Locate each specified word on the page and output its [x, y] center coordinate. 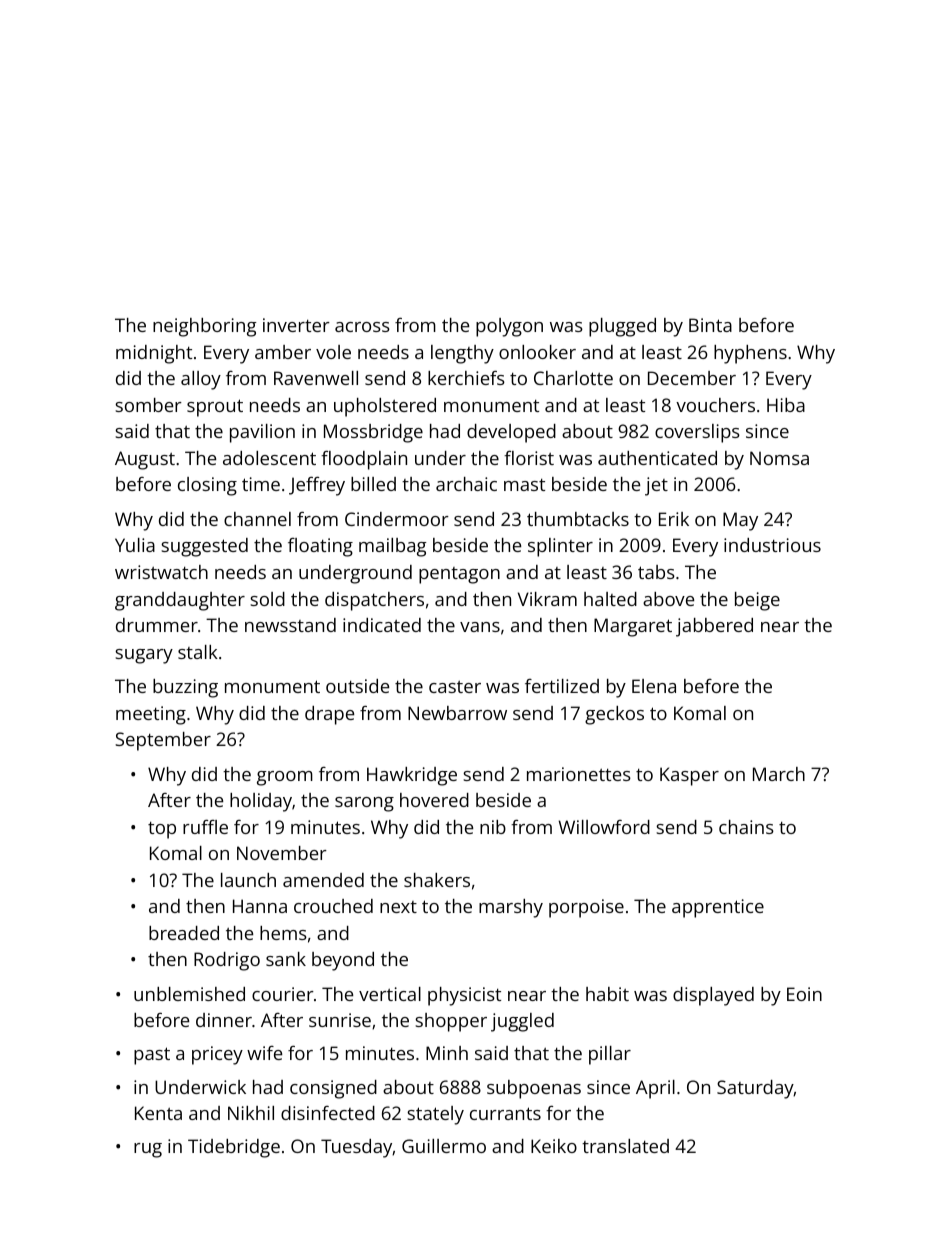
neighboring [205, 327]
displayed [713, 996]
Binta [710, 325]
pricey [217, 1055]
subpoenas [534, 1089]
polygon [509, 327]
